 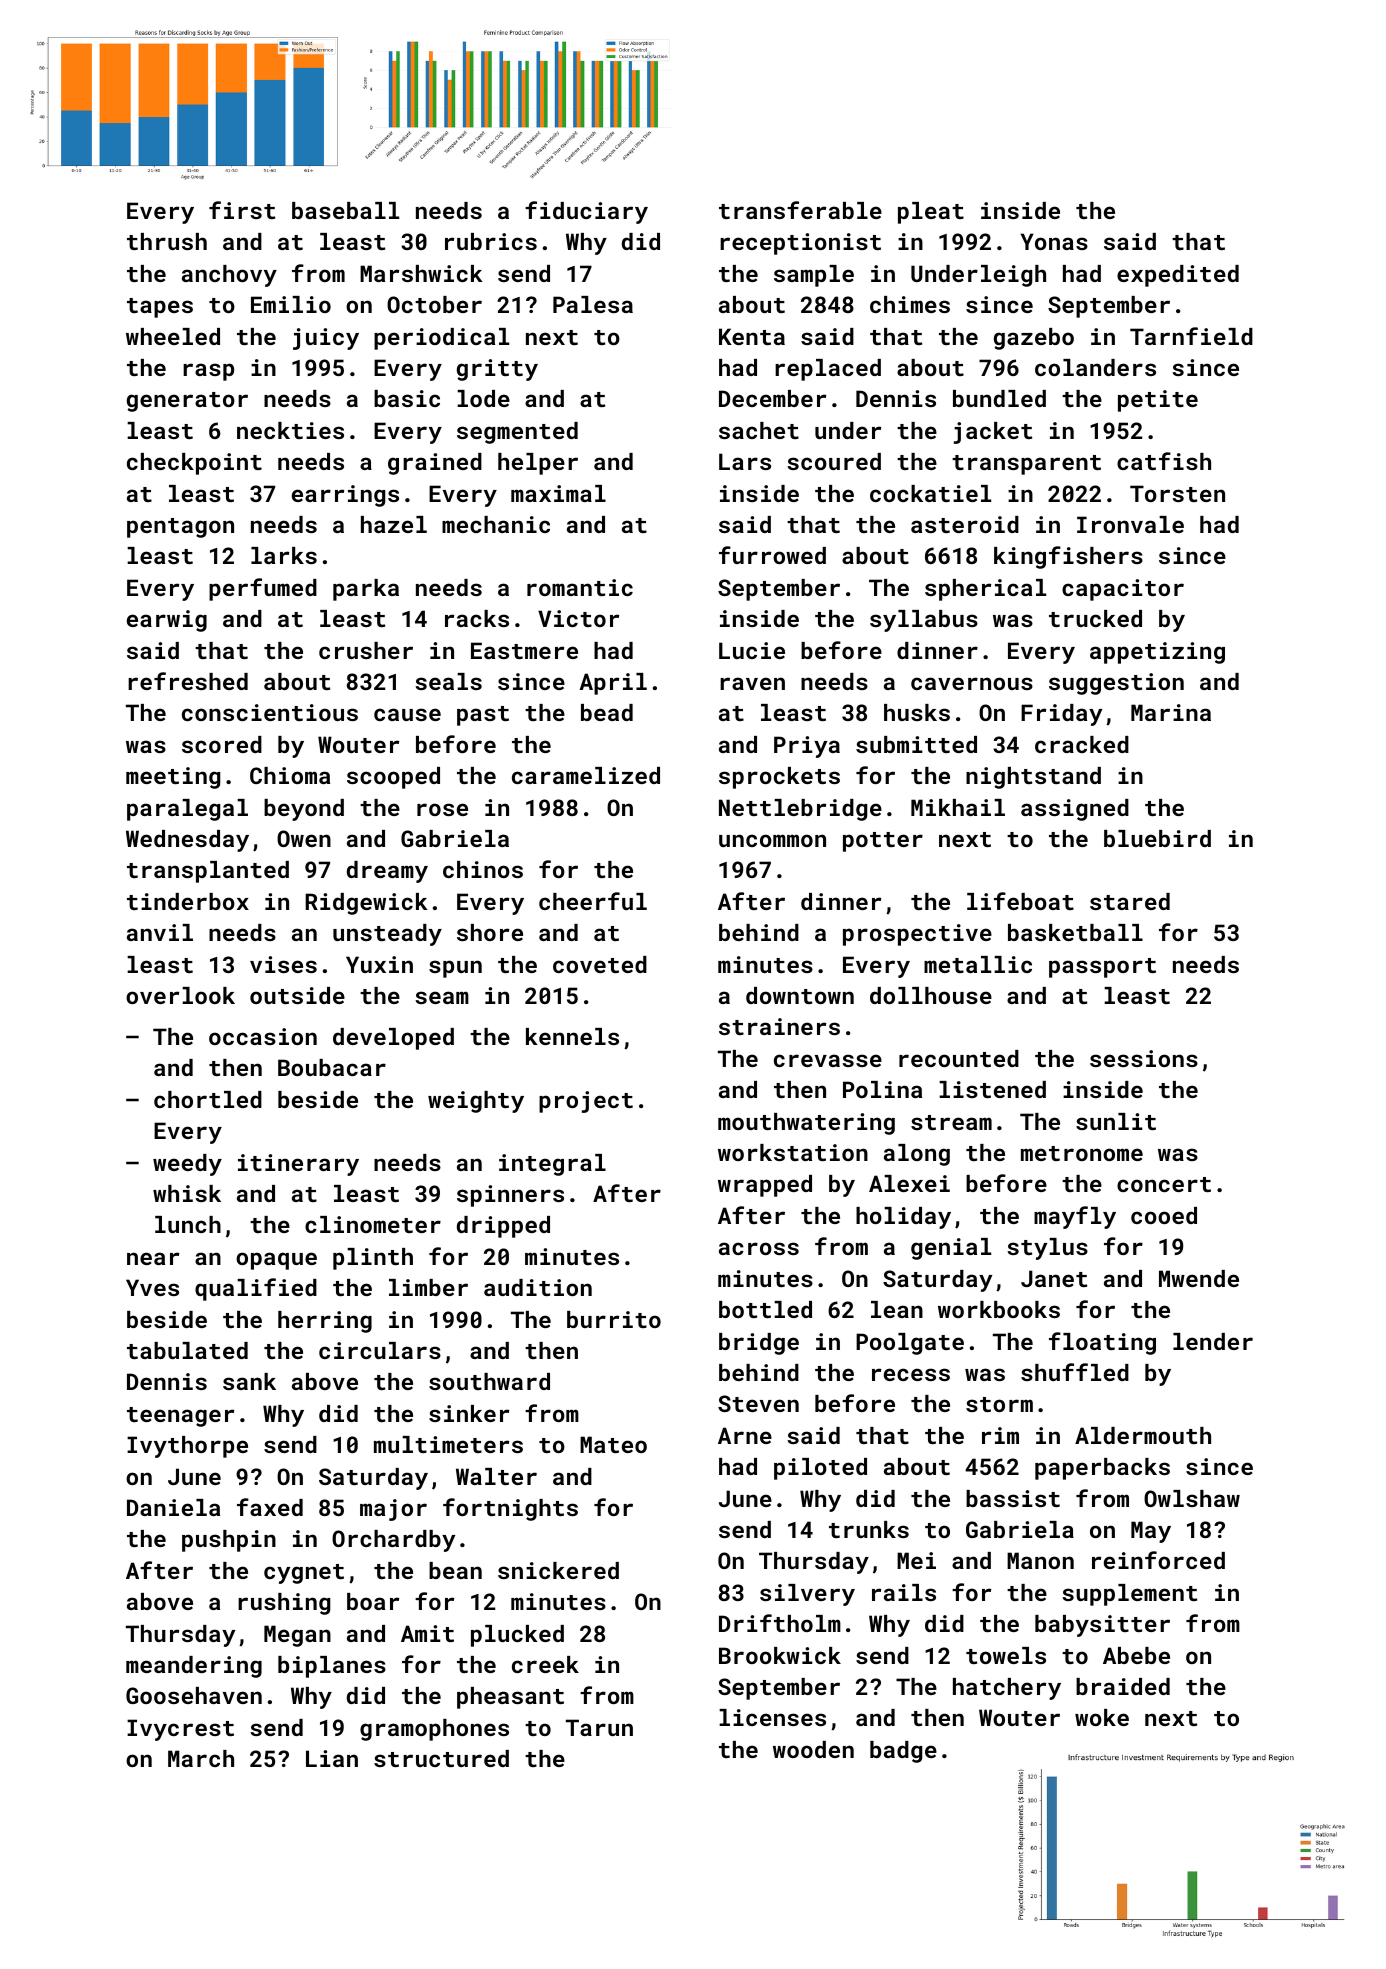 What do you see at coordinates (180, 1417) in the screenshot?
I see `teenager` at bounding box center [180, 1417].
